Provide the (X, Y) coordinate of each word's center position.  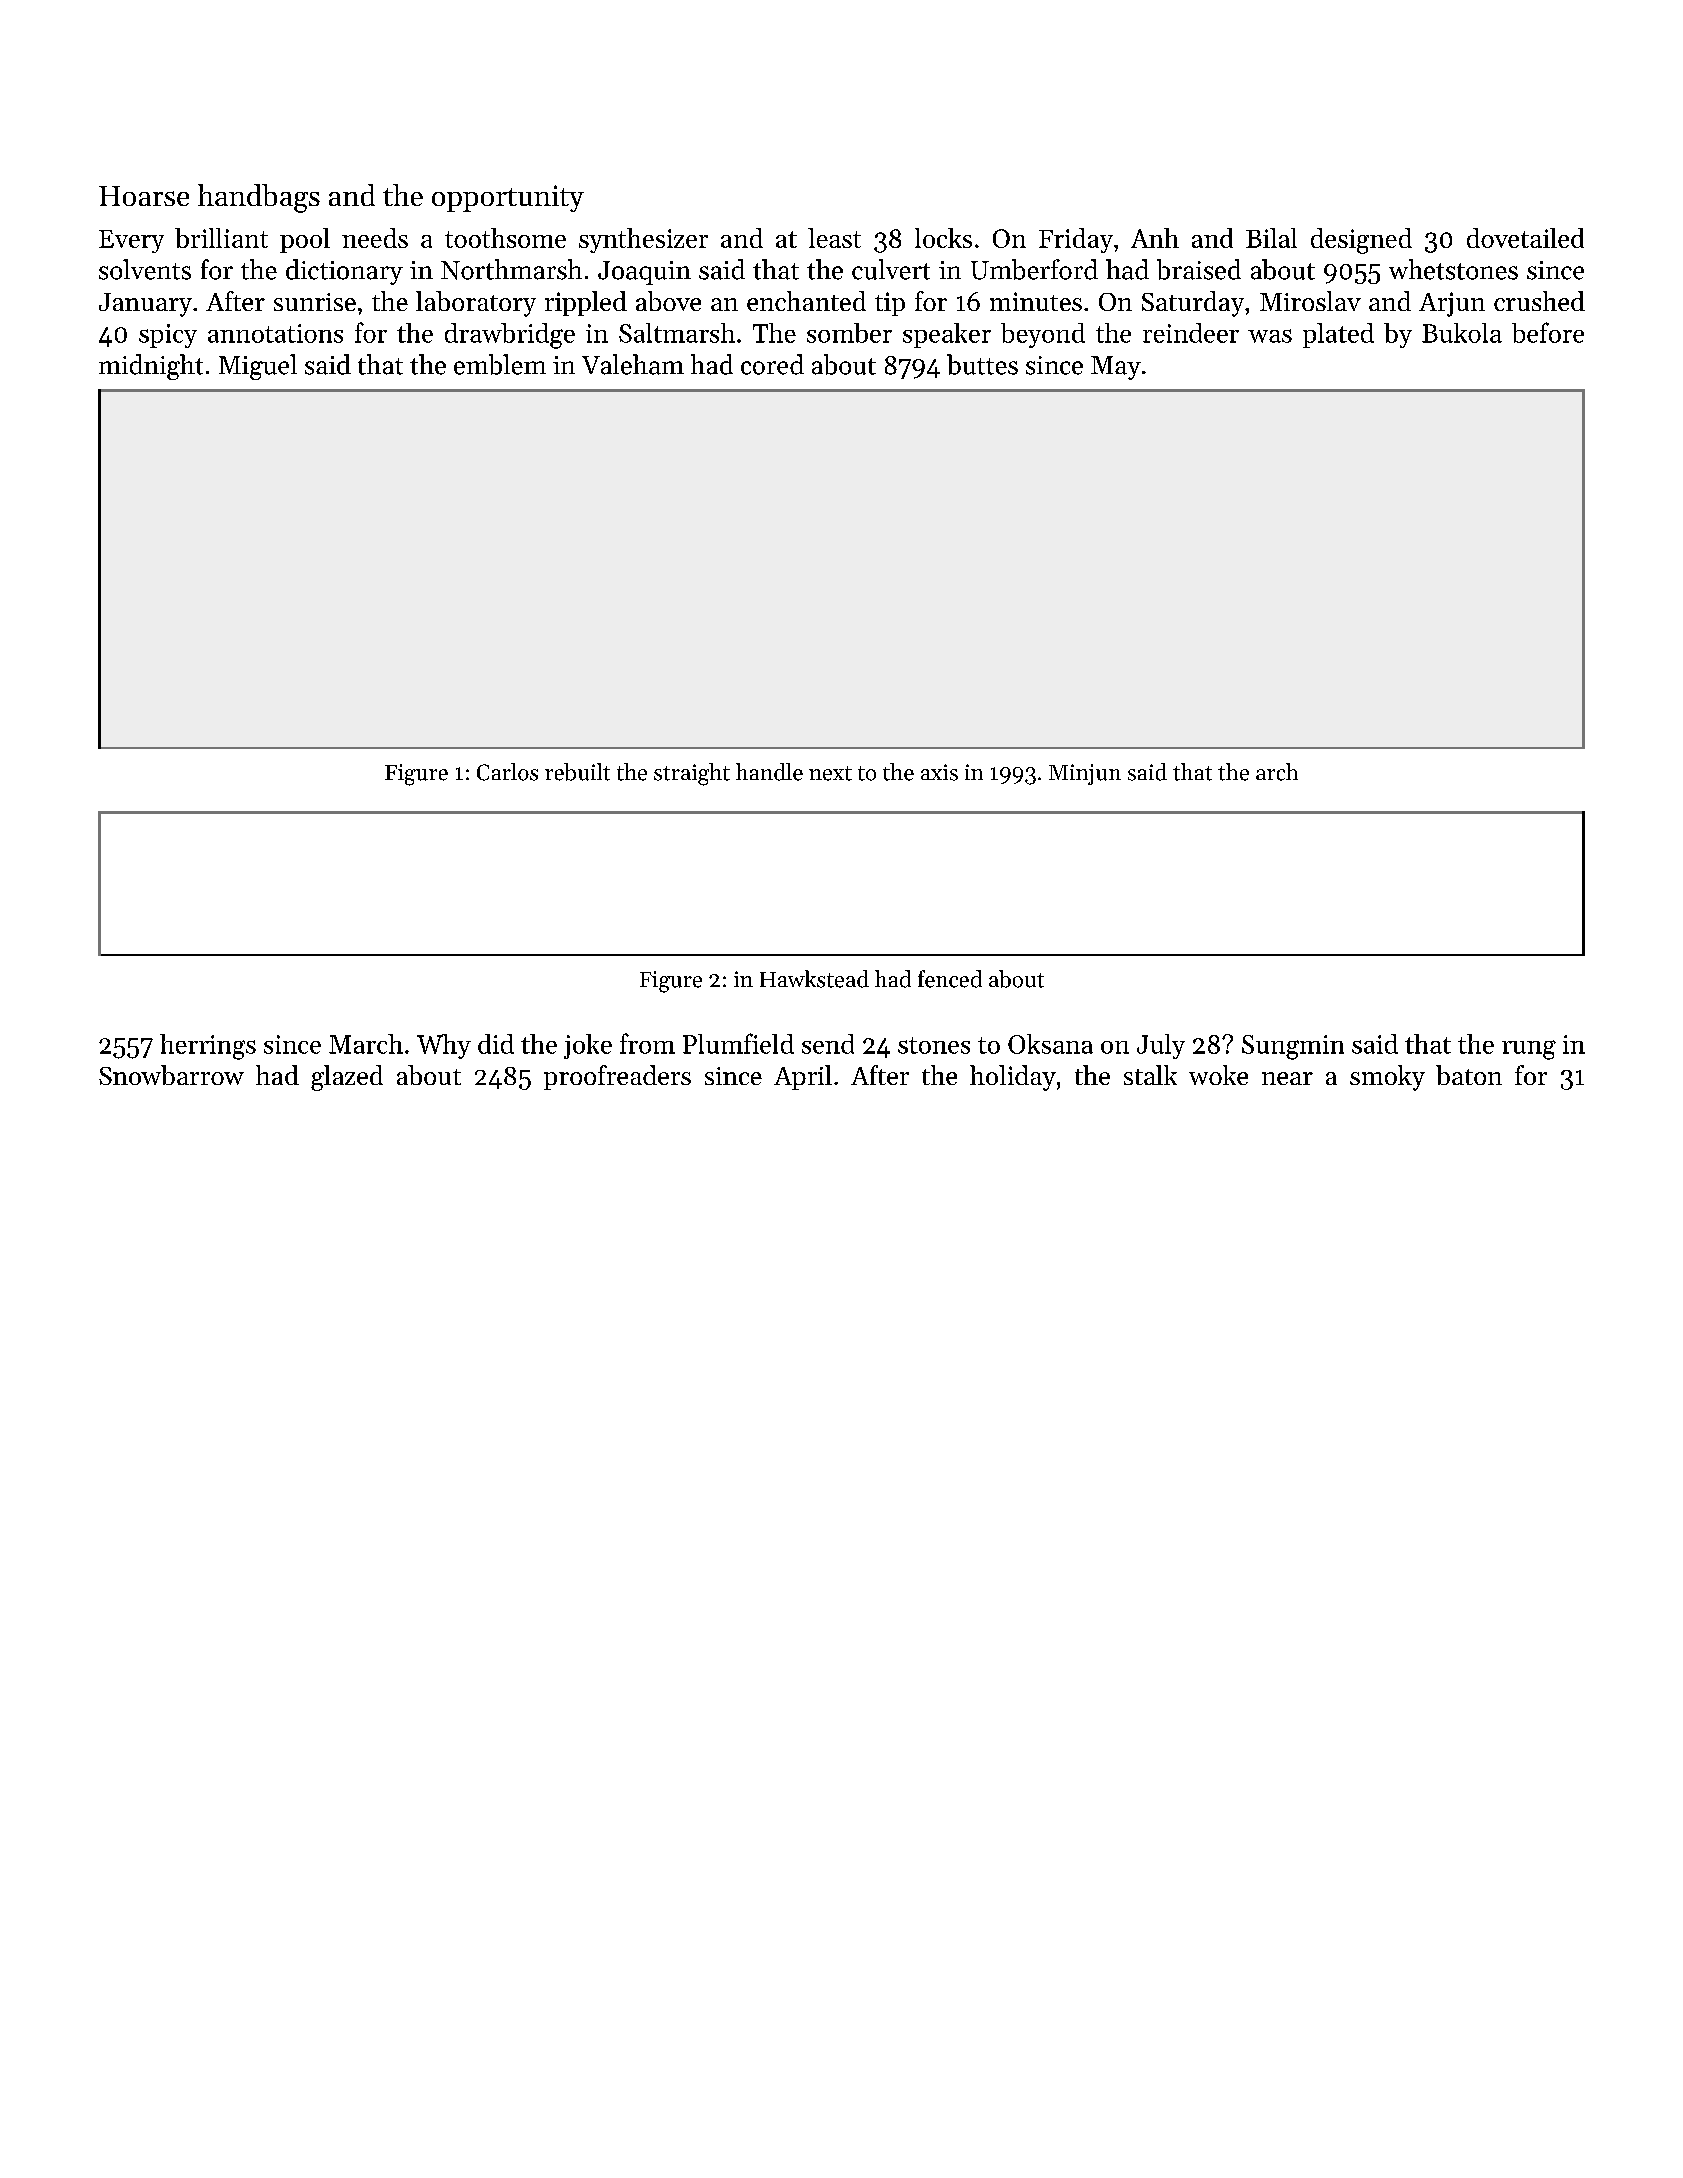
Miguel (258, 367)
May (1116, 368)
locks (943, 238)
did (496, 1044)
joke (588, 1046)
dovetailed (1525, 238)
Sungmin (1293, 1047)
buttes (982, 364)
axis (939, 772)
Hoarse (144, 196)
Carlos (507, 772)
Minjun (1085, 774)
